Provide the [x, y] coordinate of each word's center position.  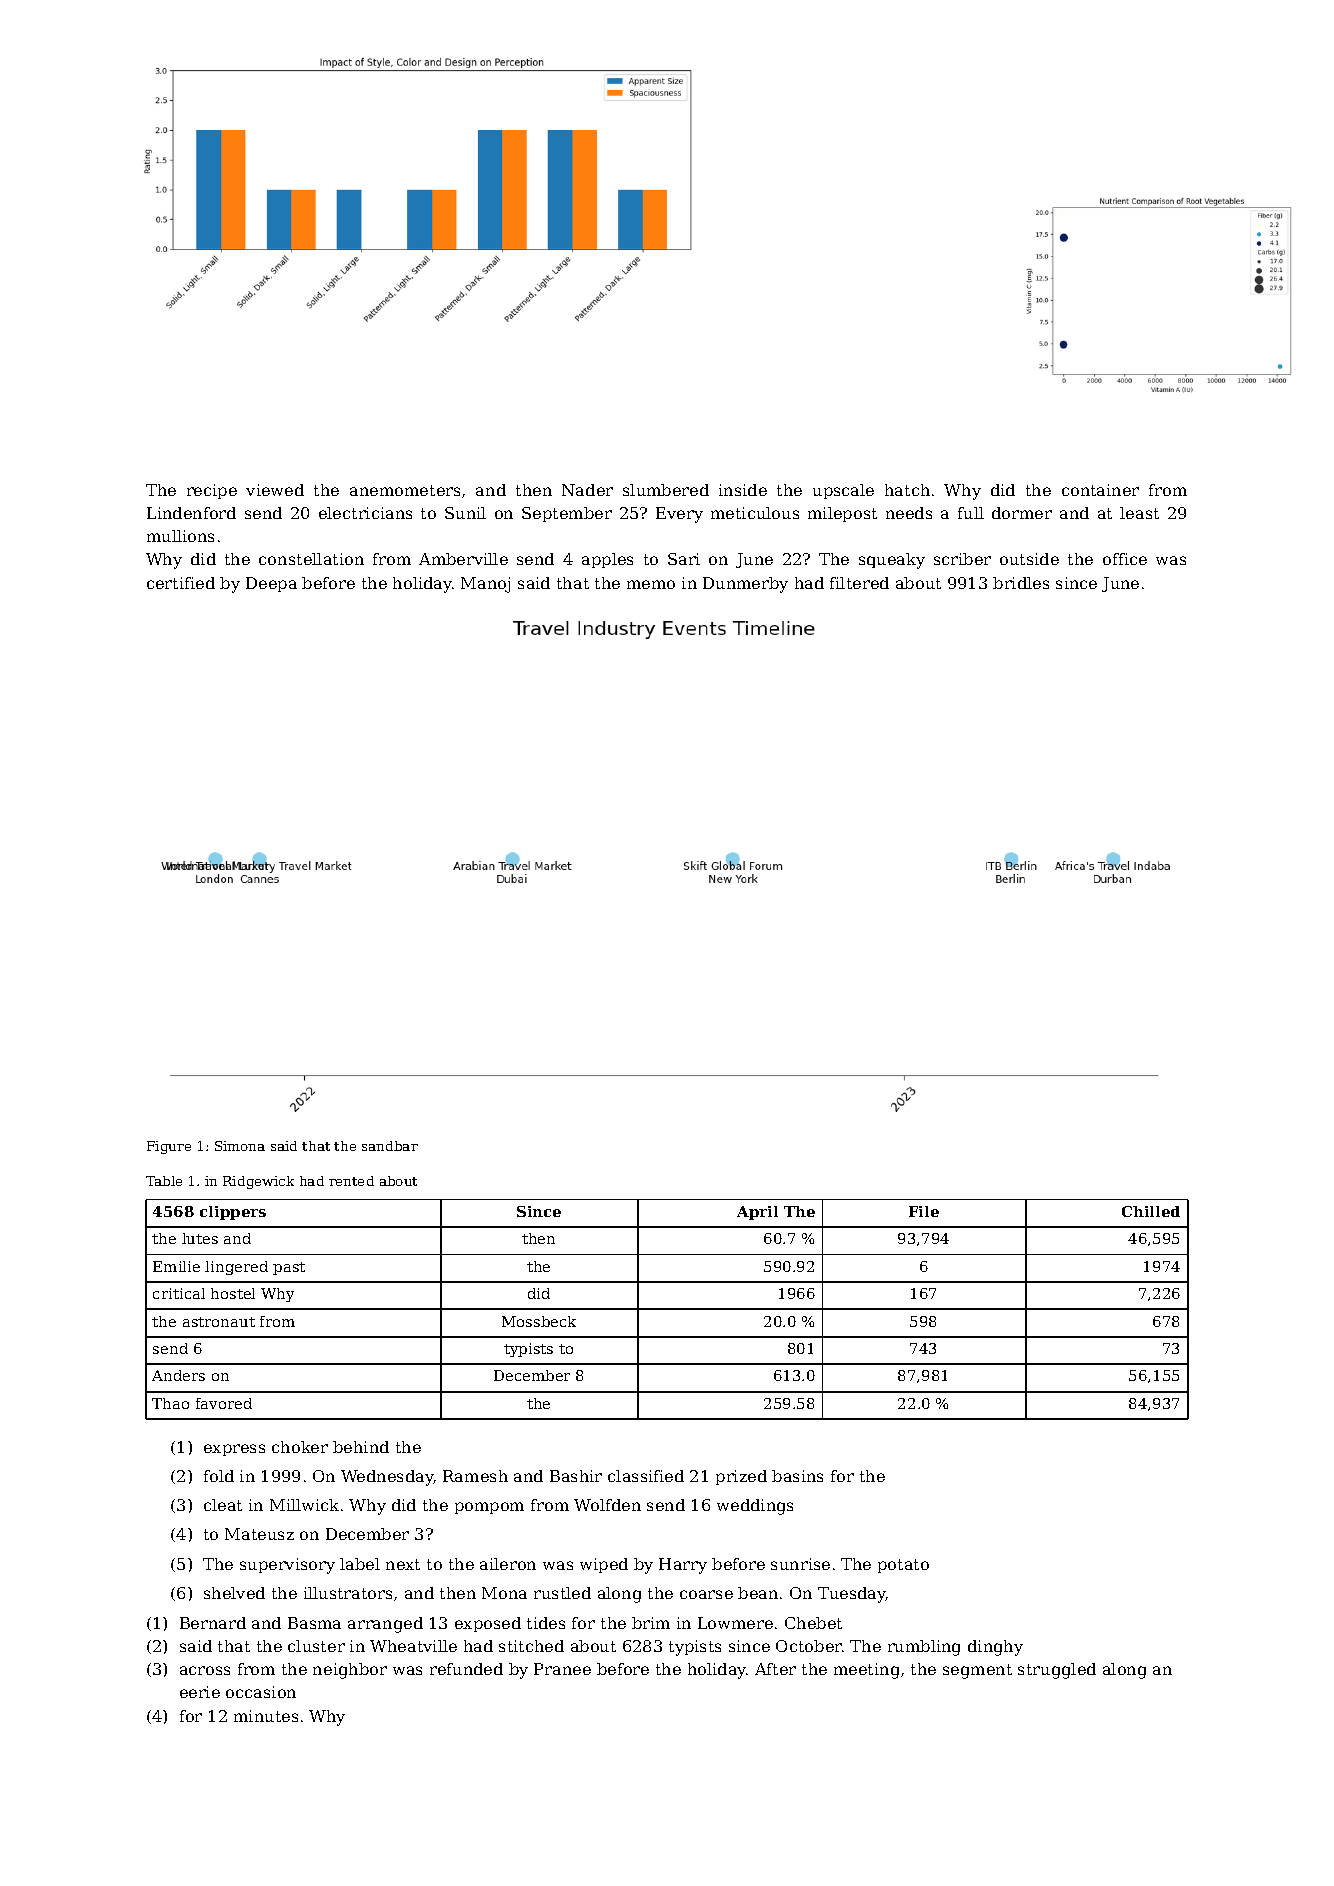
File [924, 1211]
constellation [311, 559]
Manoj [485, 585]
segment [977, 1671]
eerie [200, 1692]
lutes [200, 1238]
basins [797, 1476]
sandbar [390, 1146]
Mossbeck [539, 1321]
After [775, 1669]
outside [1029, 559]
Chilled [1151, 1211]
